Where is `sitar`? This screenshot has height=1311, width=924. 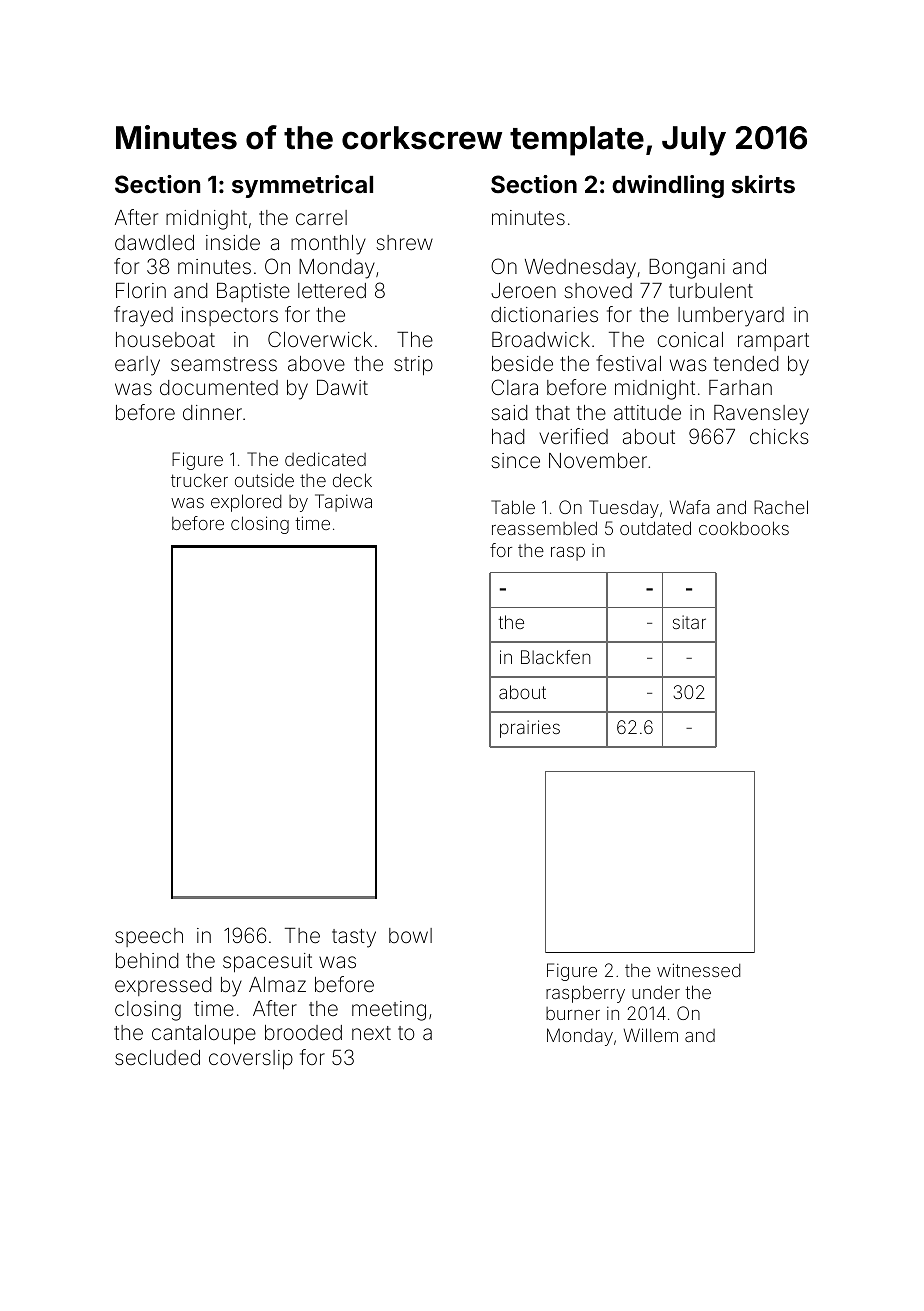
sitar is located at coordinates (689, 622).
